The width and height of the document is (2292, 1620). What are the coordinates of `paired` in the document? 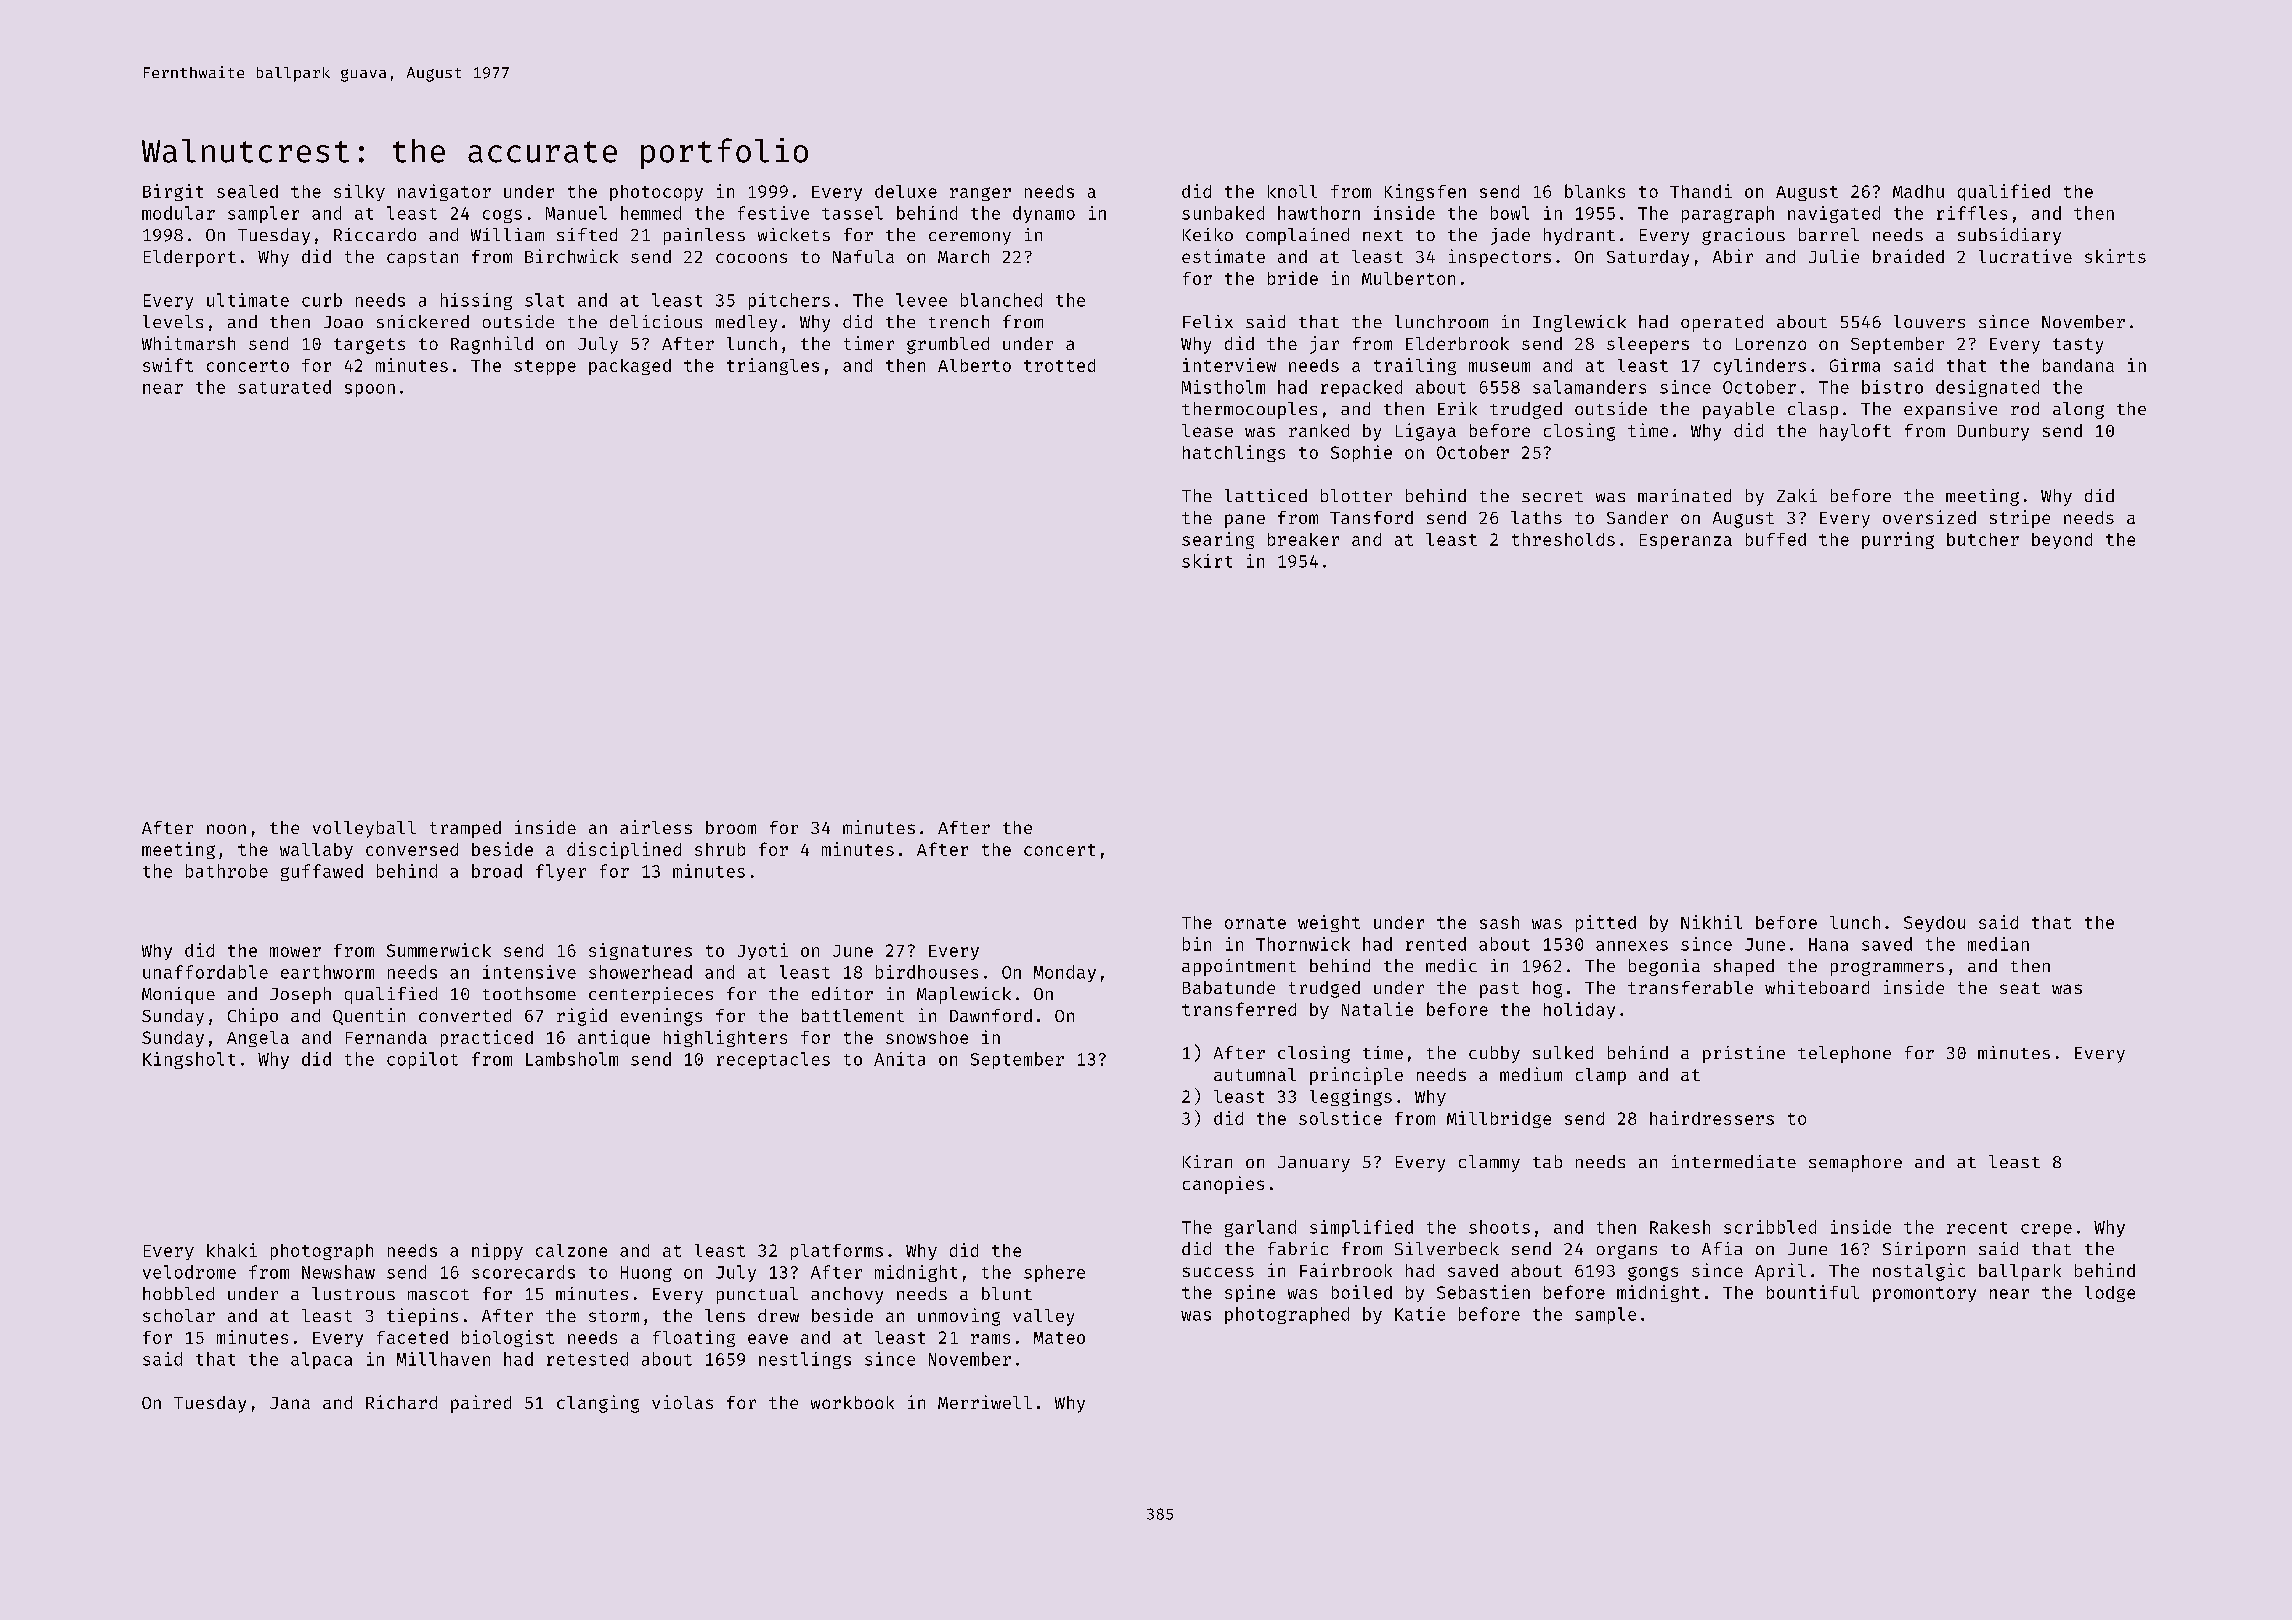 It's located at (481, 1404).
